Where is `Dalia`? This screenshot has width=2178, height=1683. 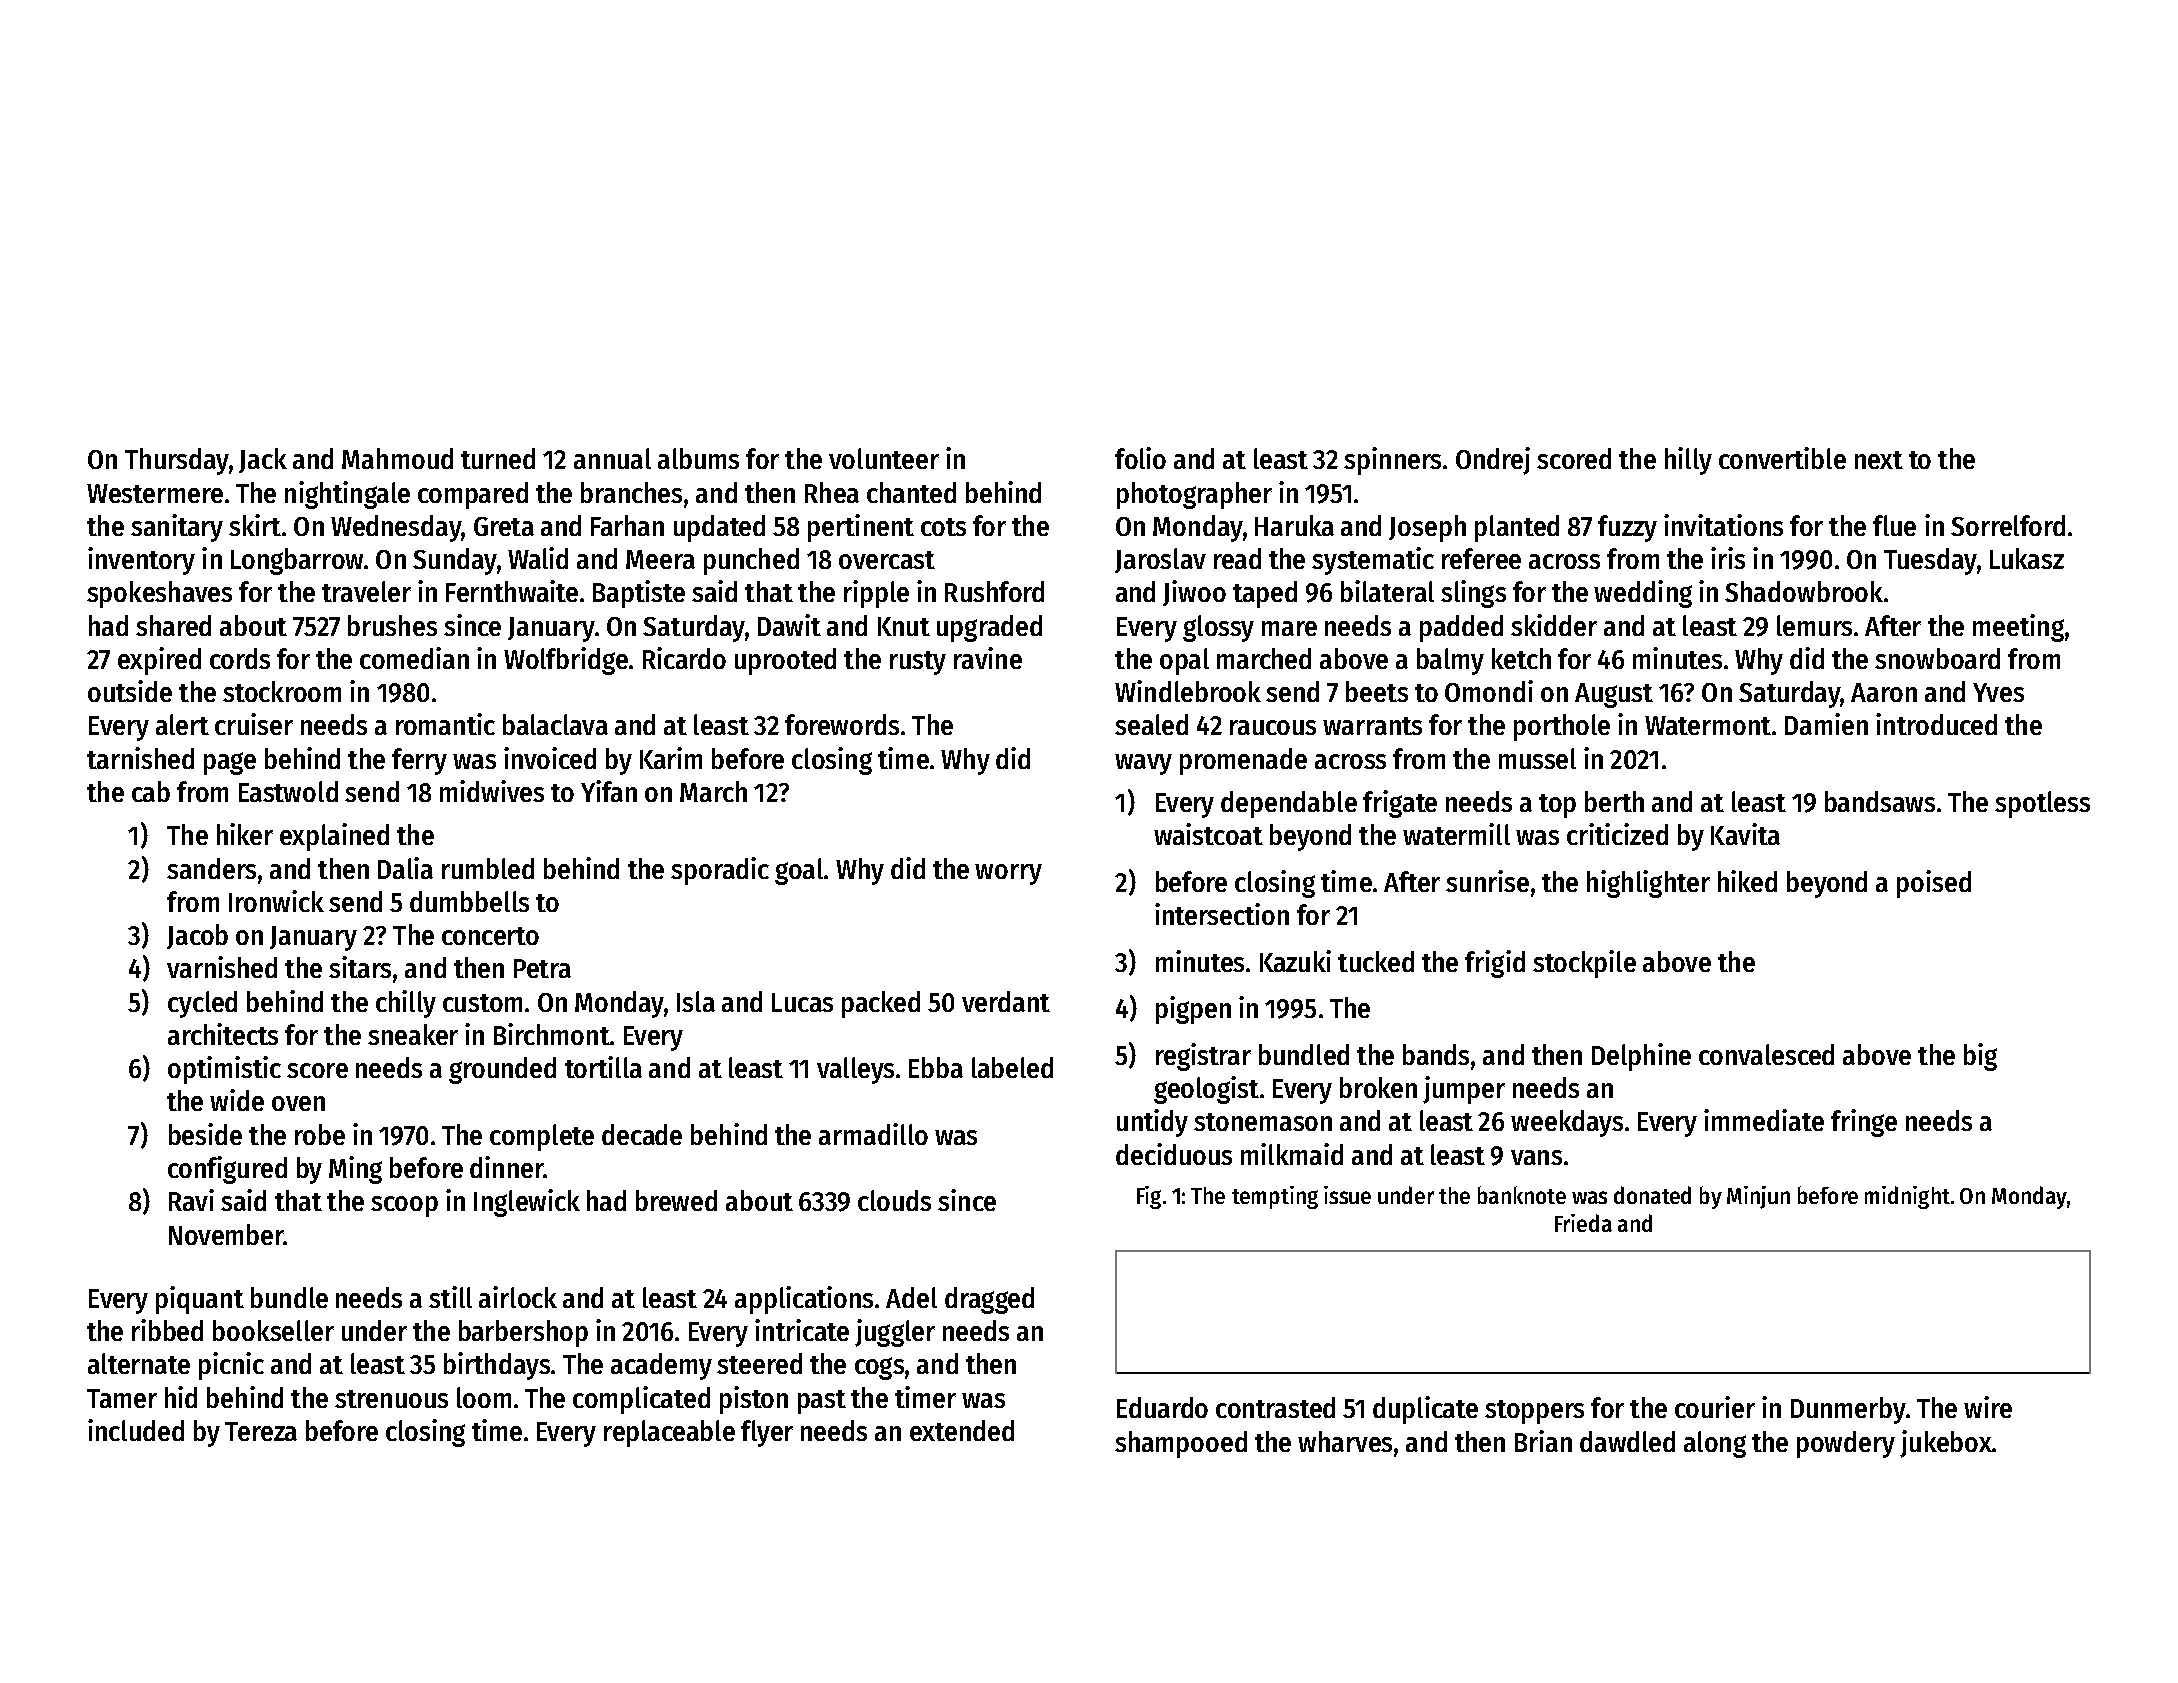 Dalia is located at coordinates (405, 868).
